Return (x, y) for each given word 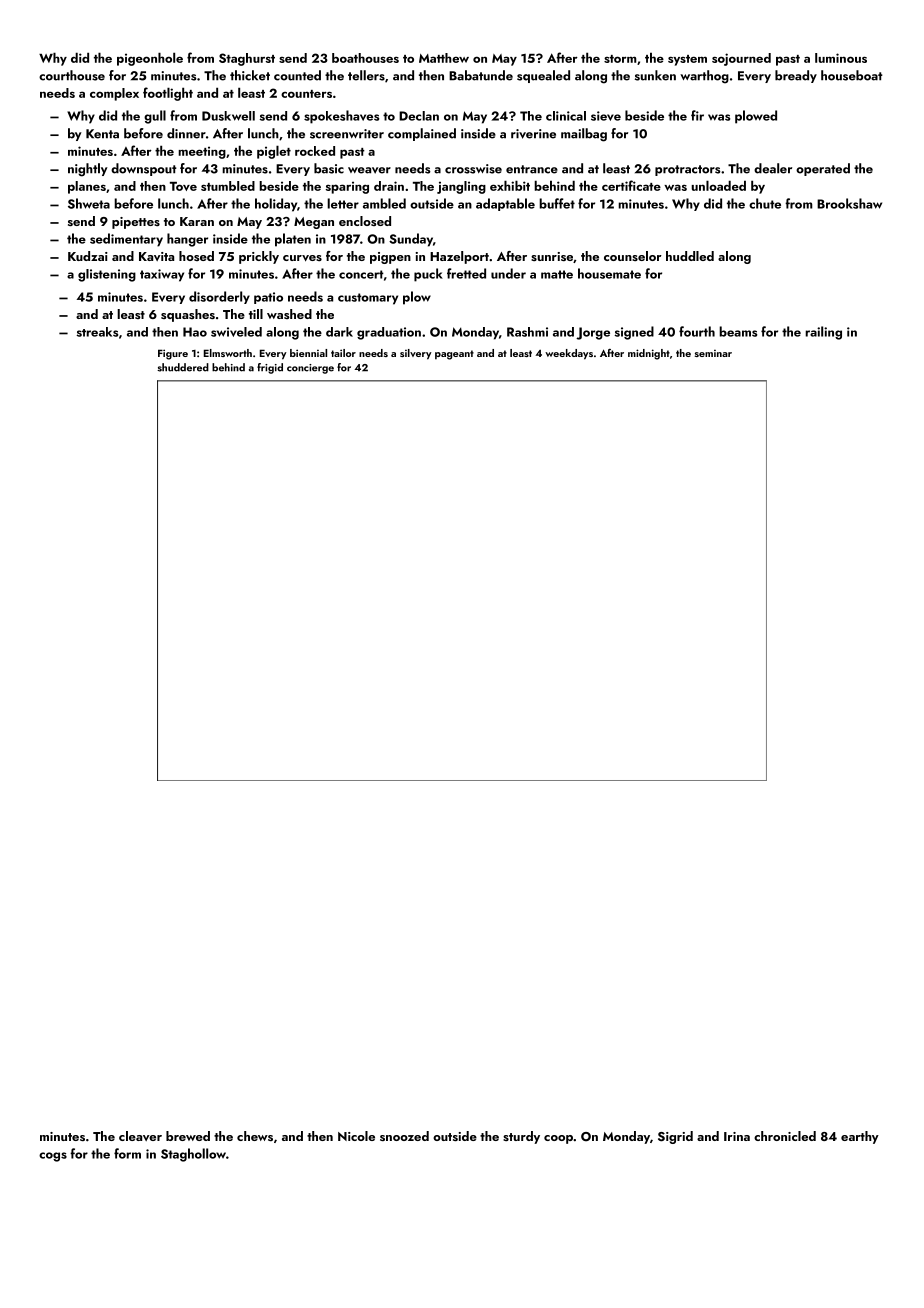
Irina (737, 1136)
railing (823, 333)
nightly (88, 170)
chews (255, 1136)
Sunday (411, 240)
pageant (454, 355)
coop (558, 1139)
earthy (860, 1137)
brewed (188, 1136)
